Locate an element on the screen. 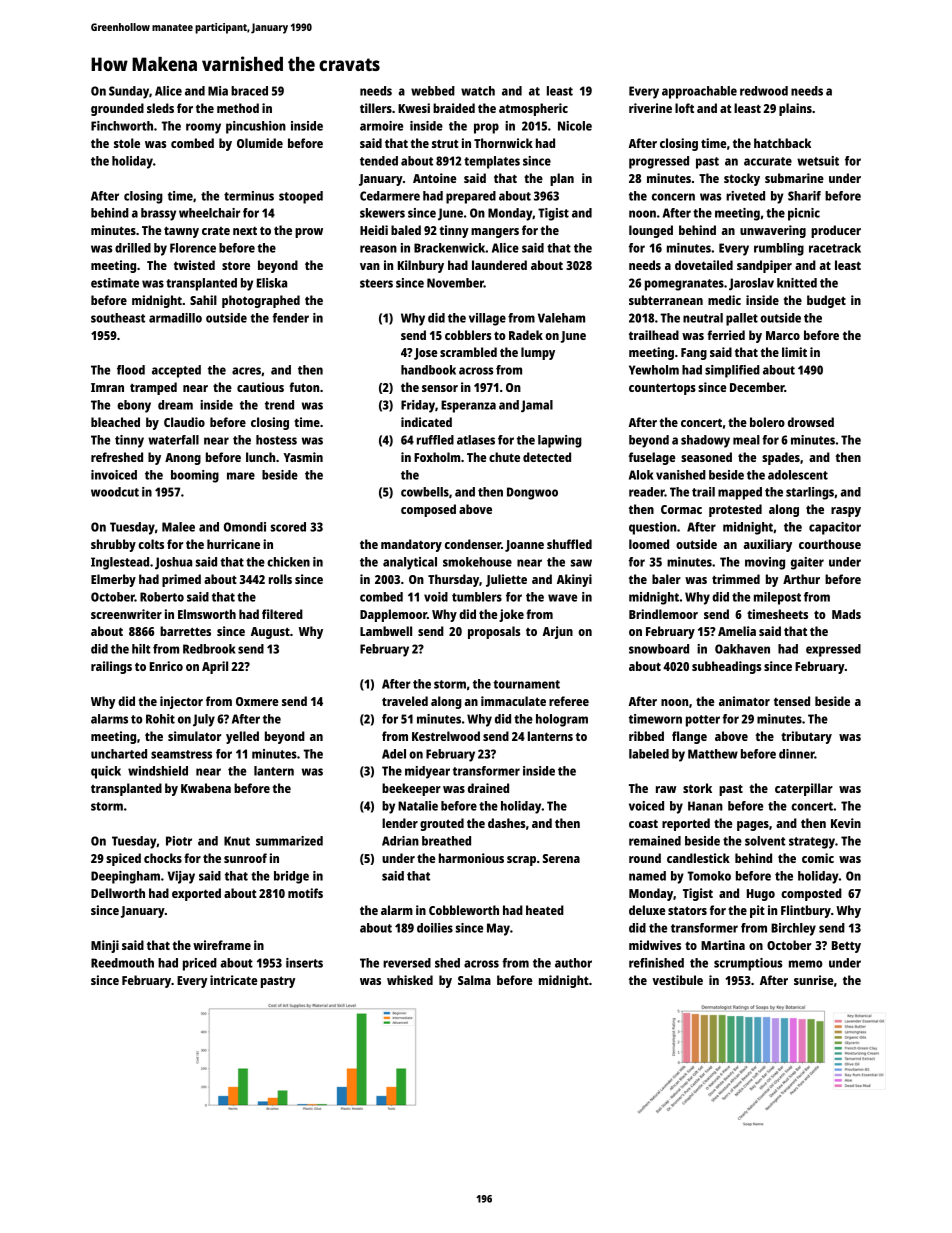  hatchback is located at coordinates (782, 143).
